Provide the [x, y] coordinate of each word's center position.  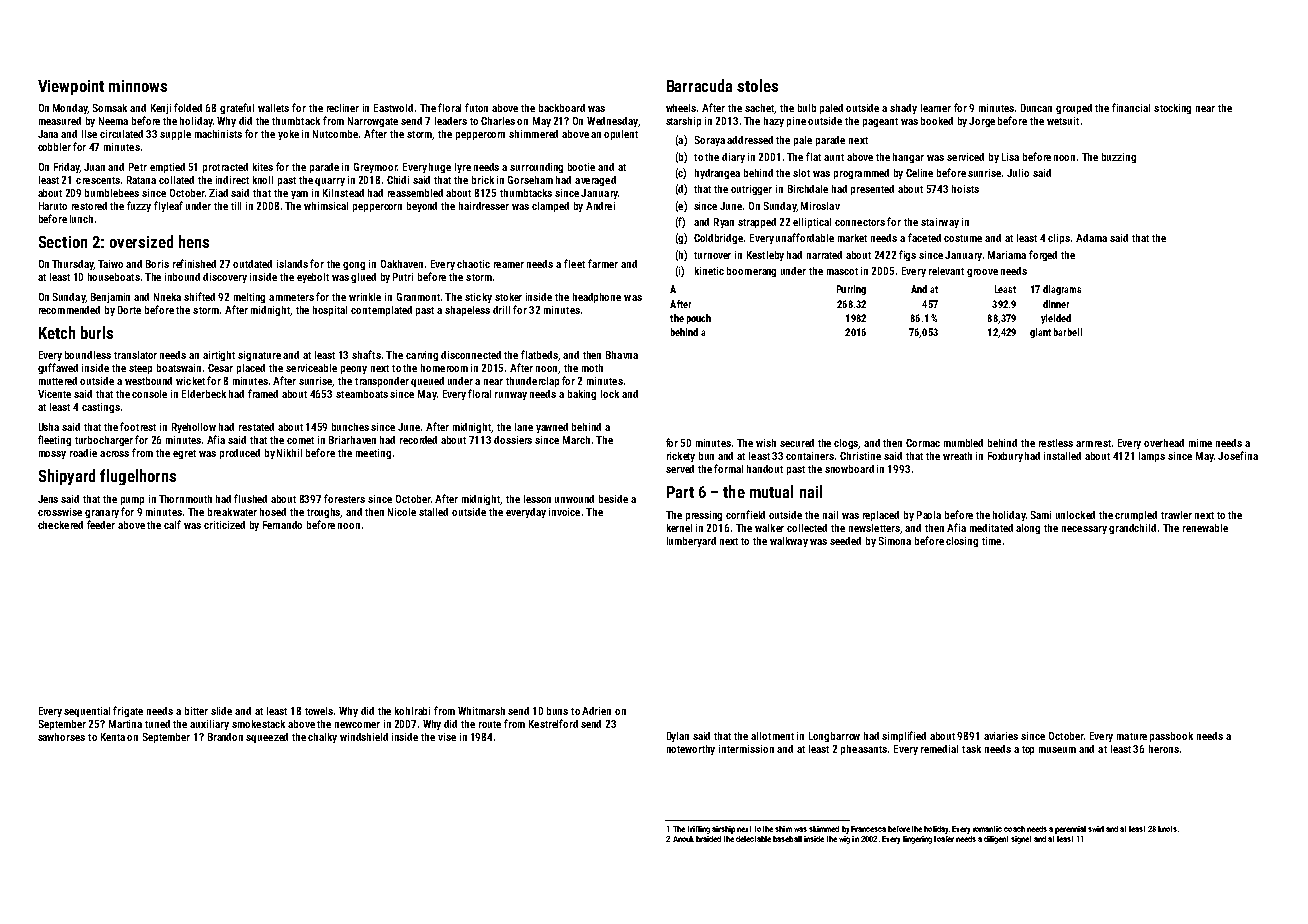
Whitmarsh [481, 711]
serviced [965, 157]
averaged [595, 181]
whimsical [326, 206]
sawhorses [61, 737]
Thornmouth [185, 499]
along [1028, 529]
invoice [564, 512]
